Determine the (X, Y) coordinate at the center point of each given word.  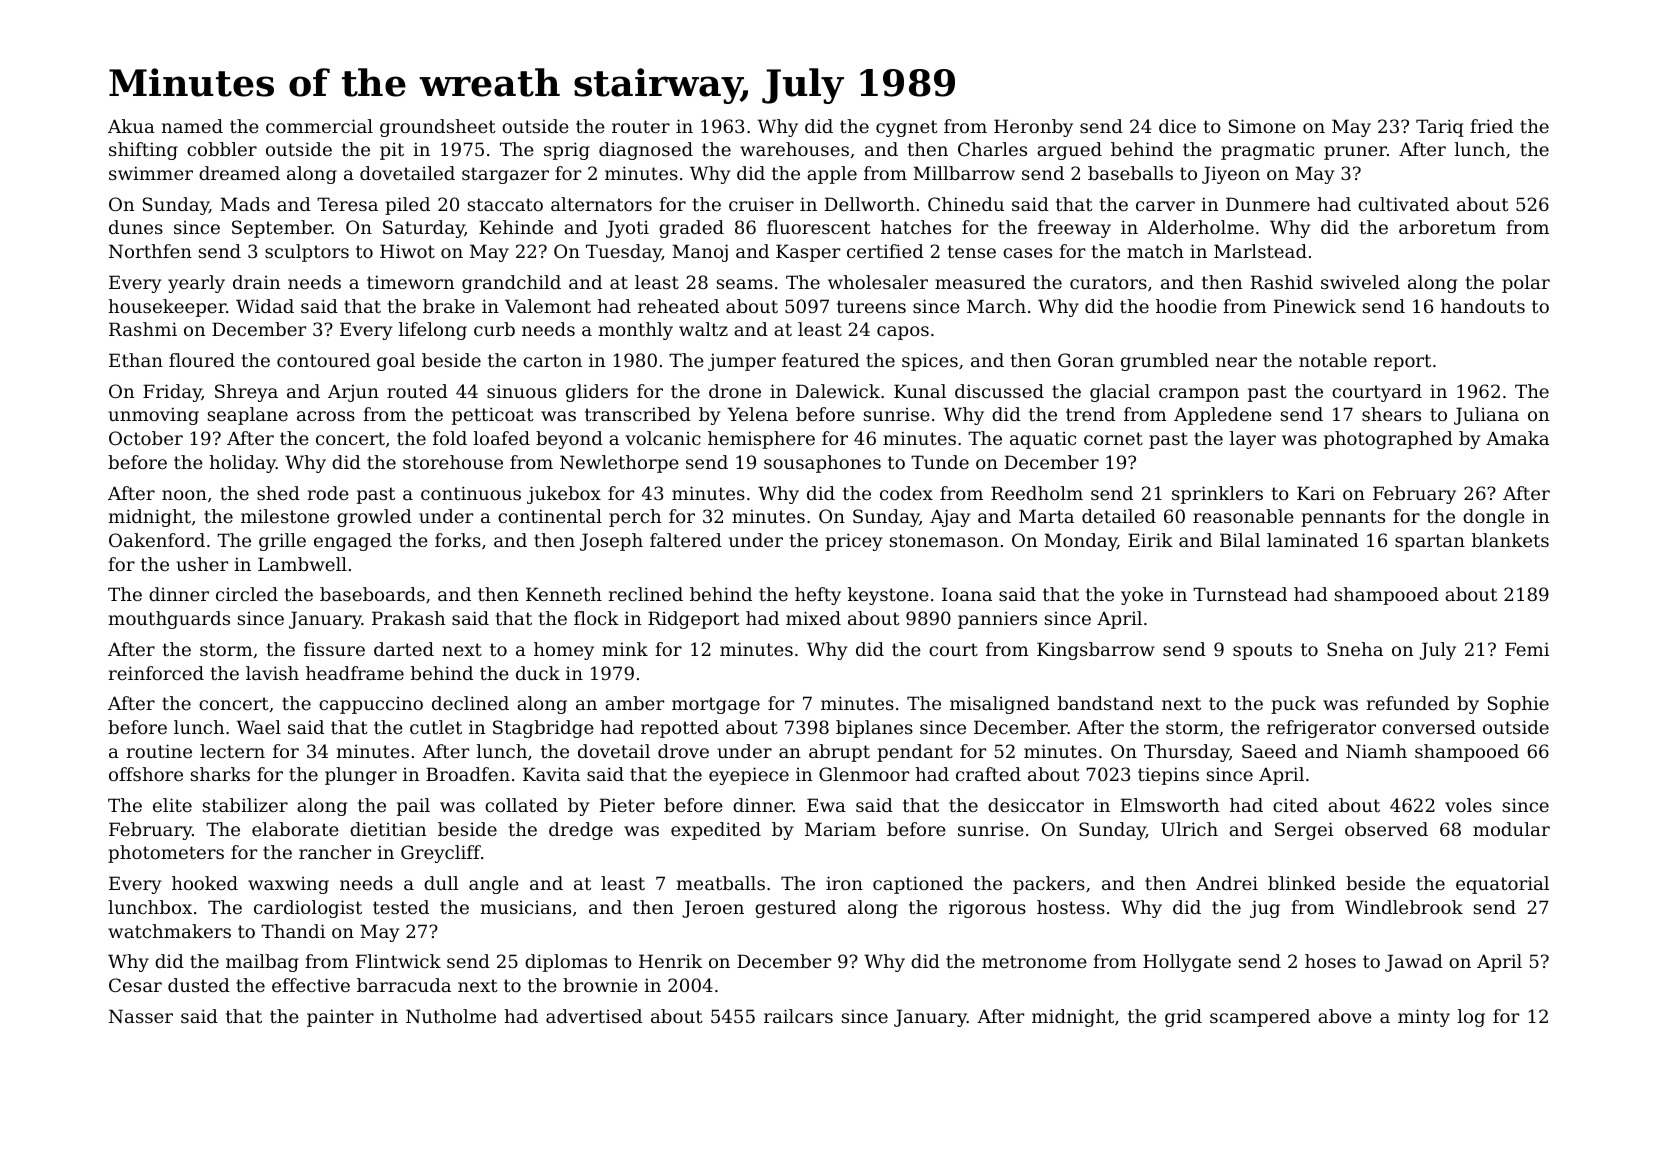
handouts (1483, 306)
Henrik (670, 961)
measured (980, 282)
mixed (813, 618)
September (282, 229)
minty (1424, 1018)
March (996, 306)
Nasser (141, 1016)
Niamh (1376, 751)
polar (1526, 284)
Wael (258, 727)
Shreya (246, 393)
